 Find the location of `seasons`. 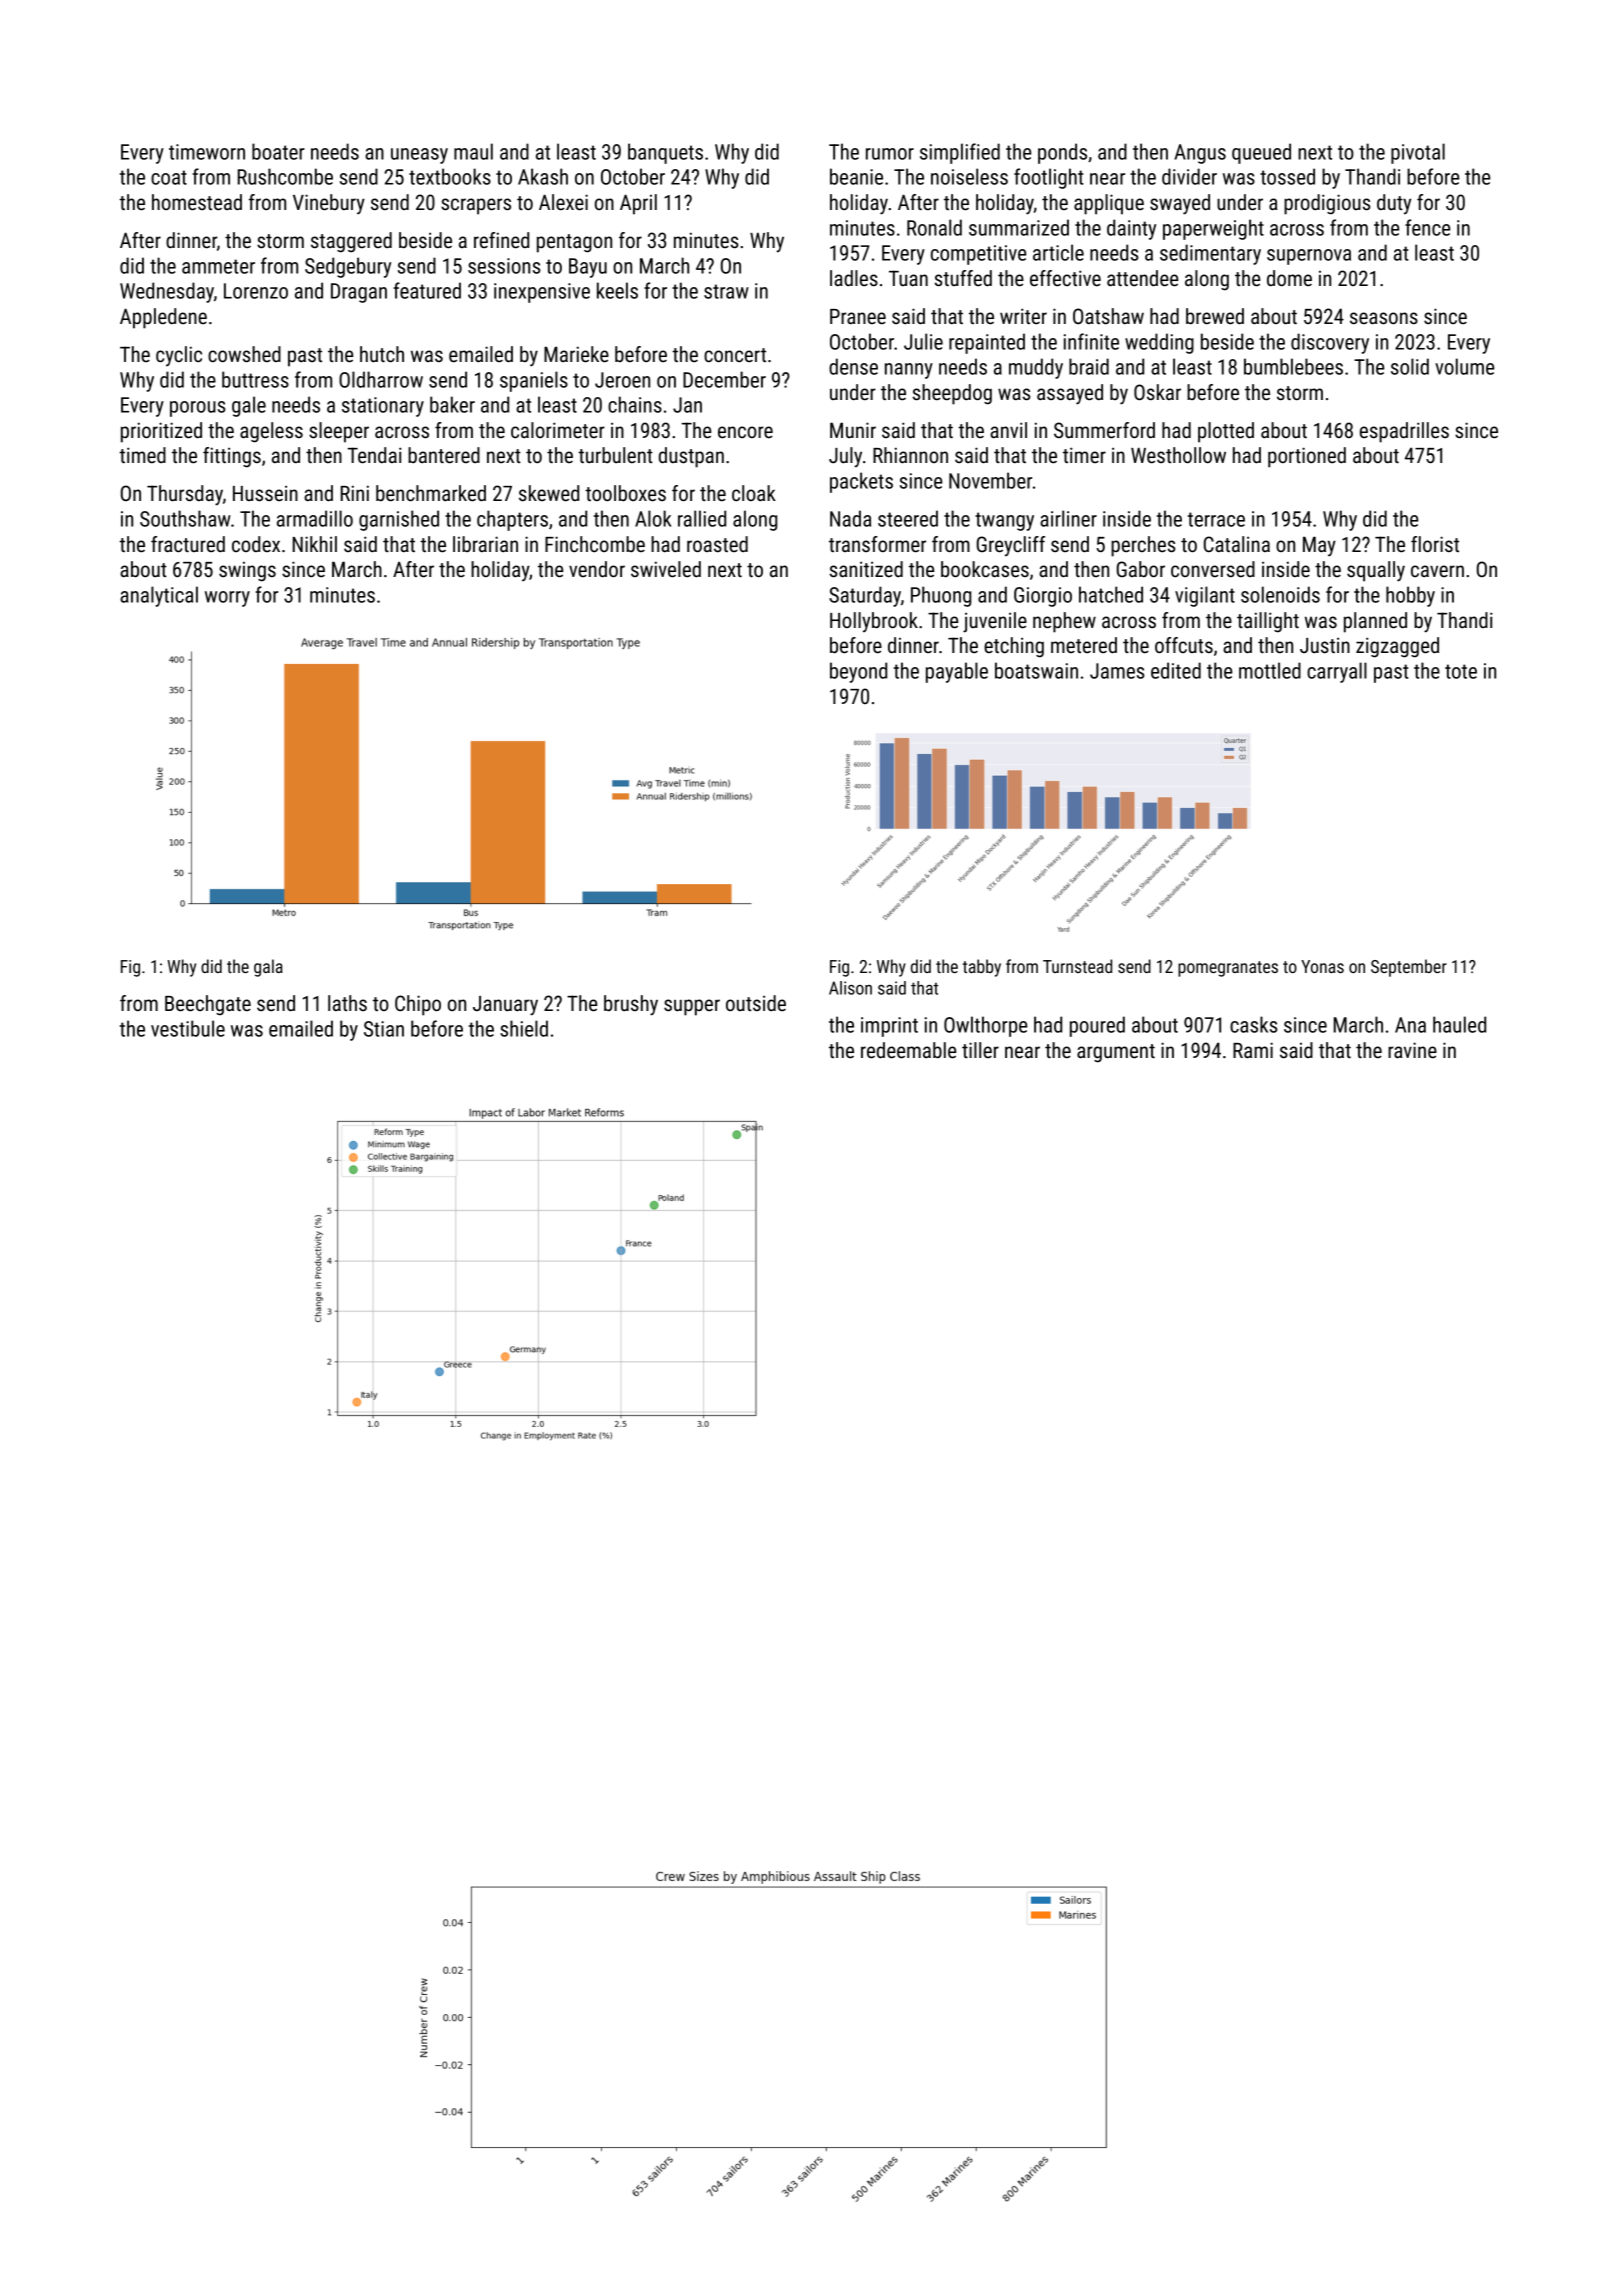

seasons is located at coordinates (1384, 318).
